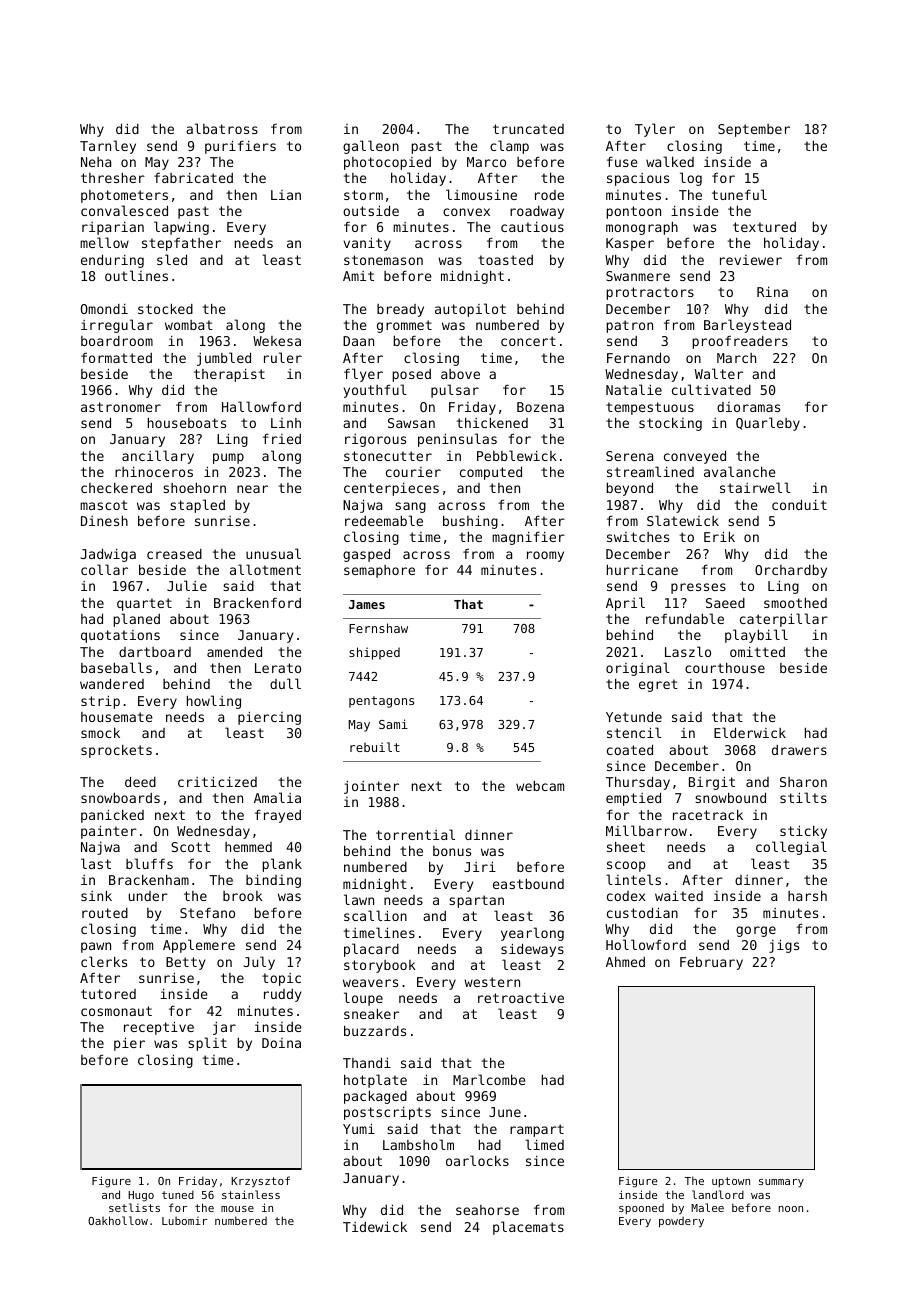  What do you see at coordinates (259, 963) in the screenshot?
I see `July` at bounding box center [259, 963].
